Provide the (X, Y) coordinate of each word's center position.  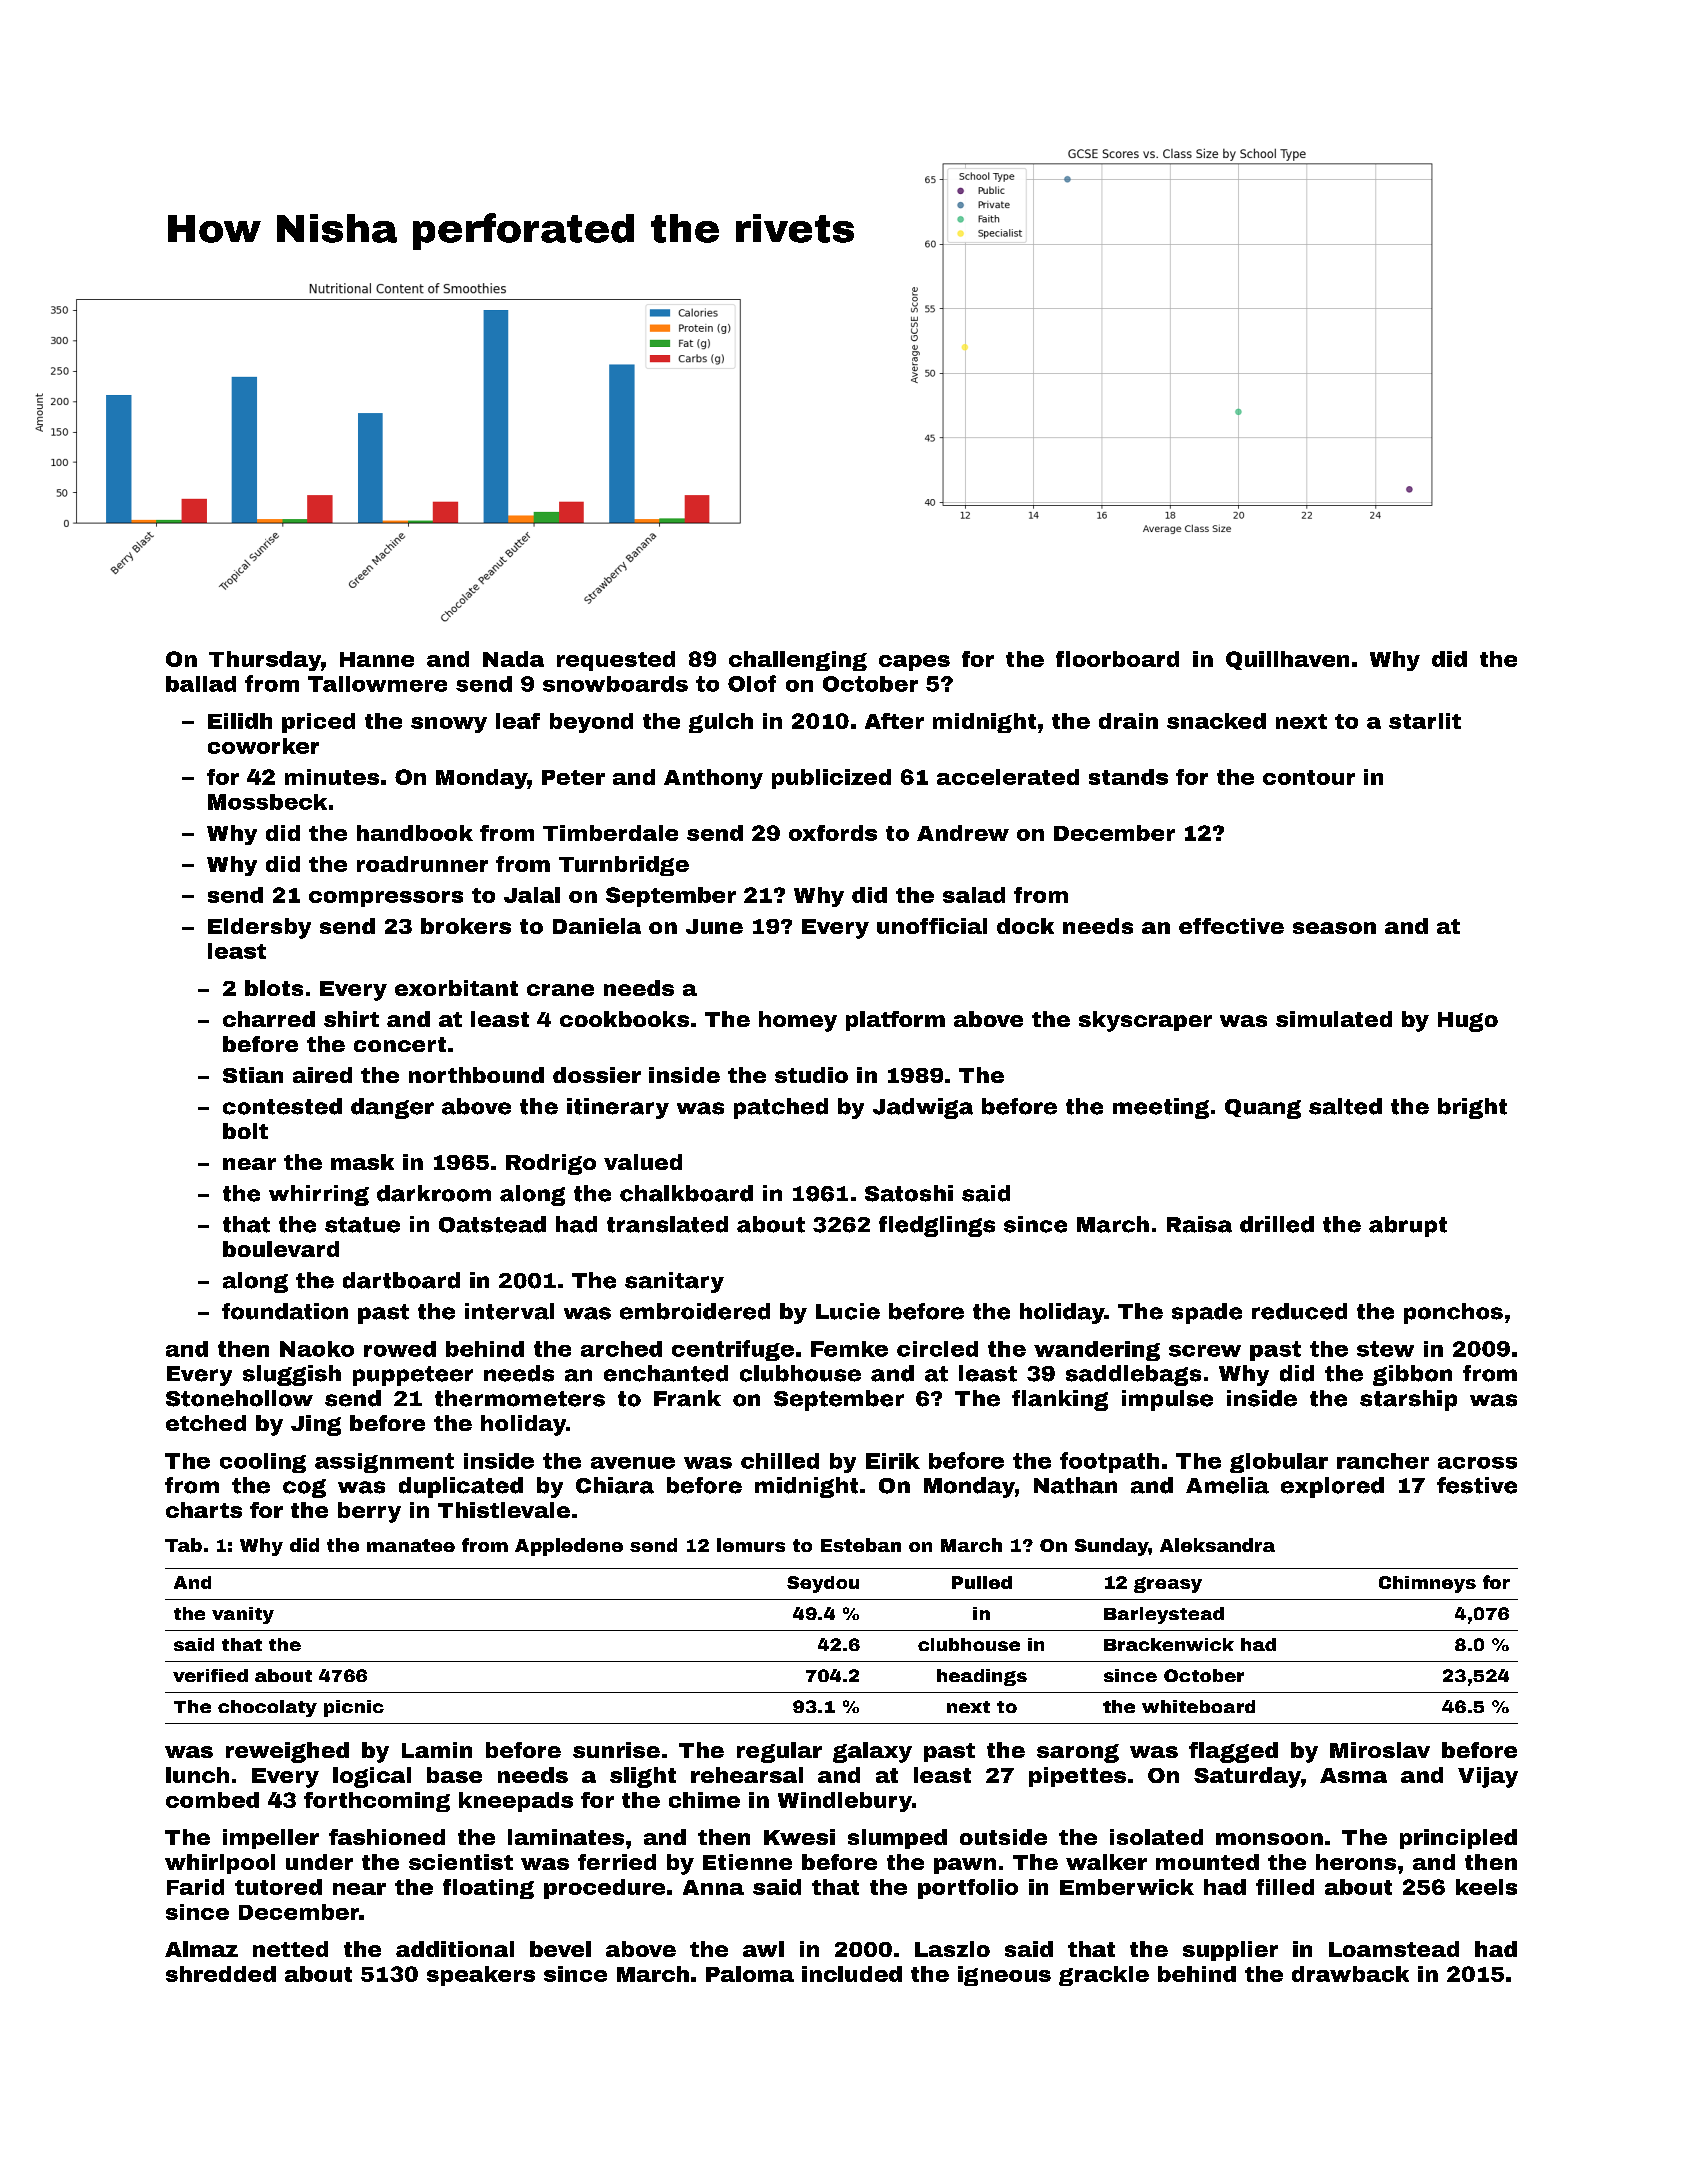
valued (643, 1162)
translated (667, 1224)
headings (982, 1677)
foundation (285, 1311)
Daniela (597, 926)
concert (400, 1044)
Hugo (1468, 1022)
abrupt (1408, 1226)
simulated (1334, 1019)
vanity (243, 1615)
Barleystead (1164, 1615)
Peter (573, 777)
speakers (481, 1976)
